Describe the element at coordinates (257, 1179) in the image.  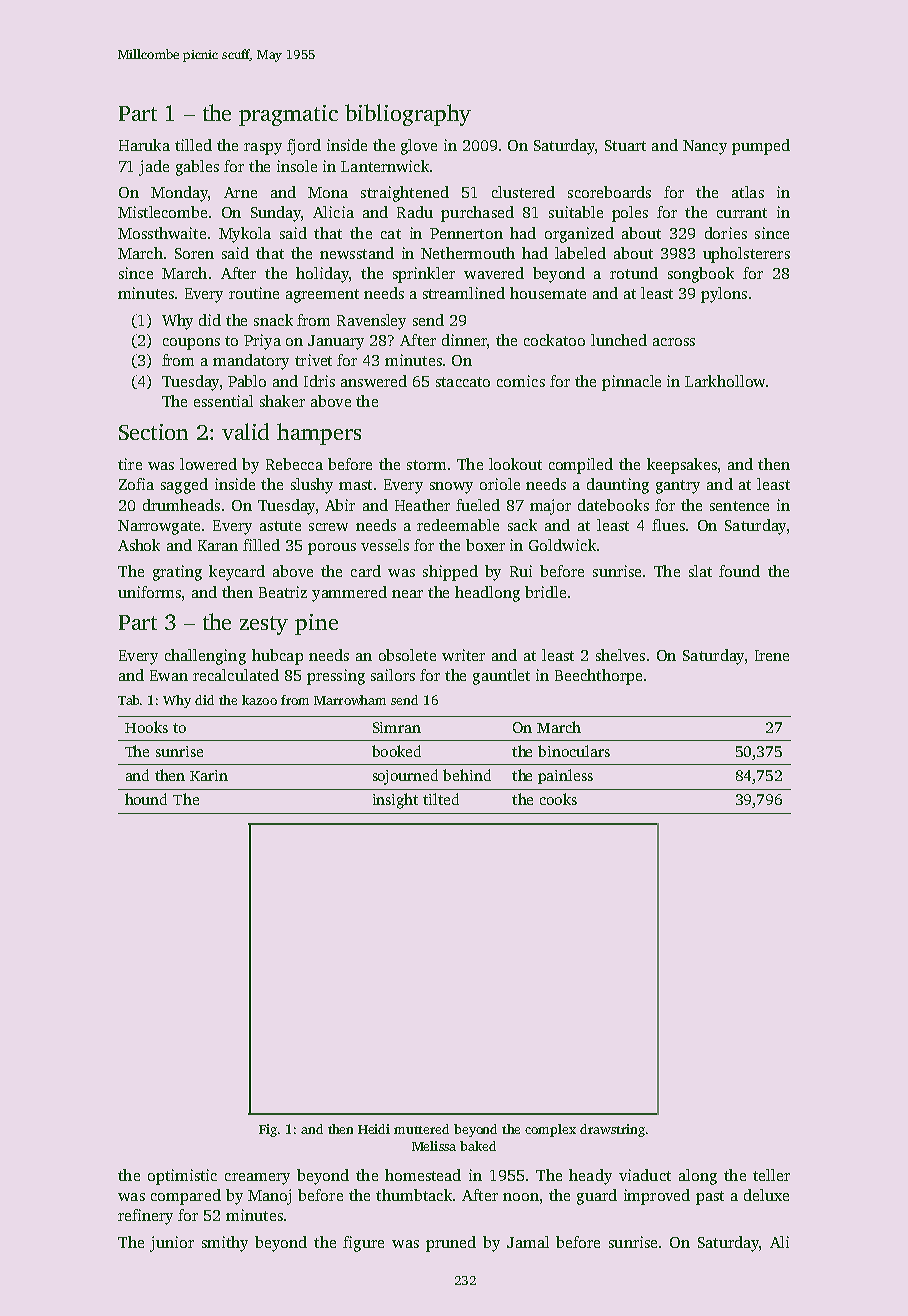
I see `creamery` at that location.
